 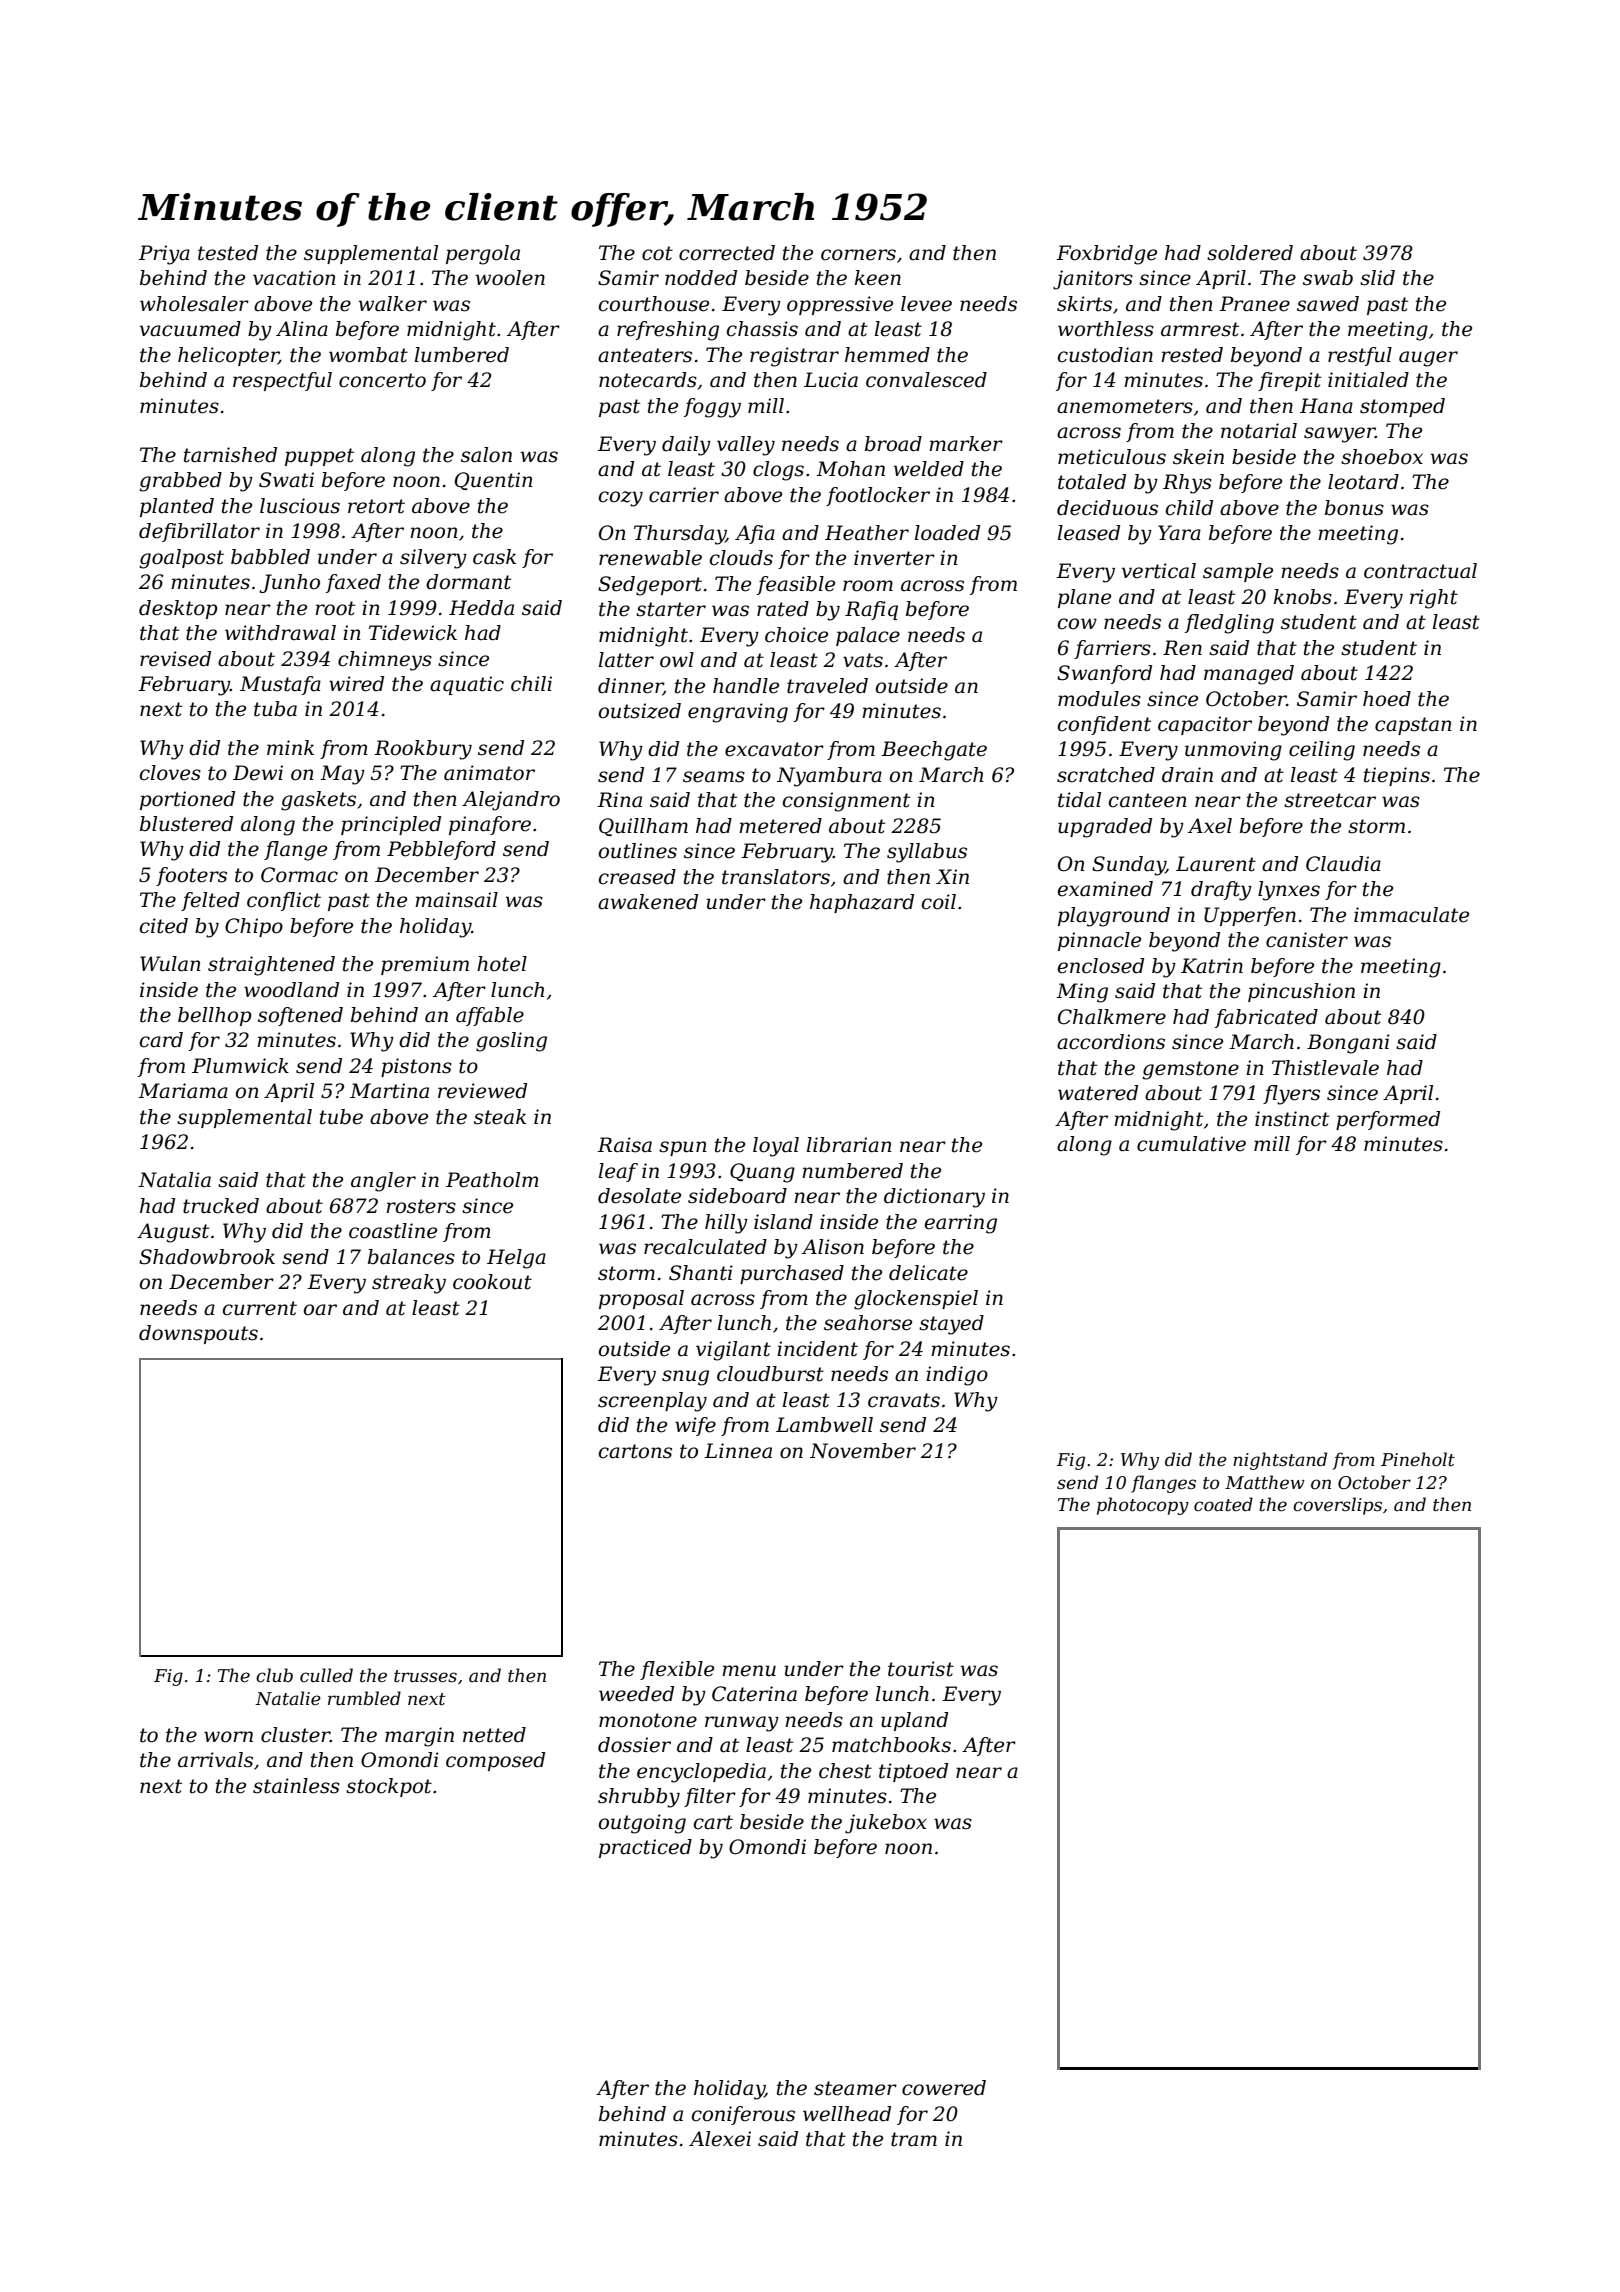 I want to click on stainless, so click(x=296, y=1786).
